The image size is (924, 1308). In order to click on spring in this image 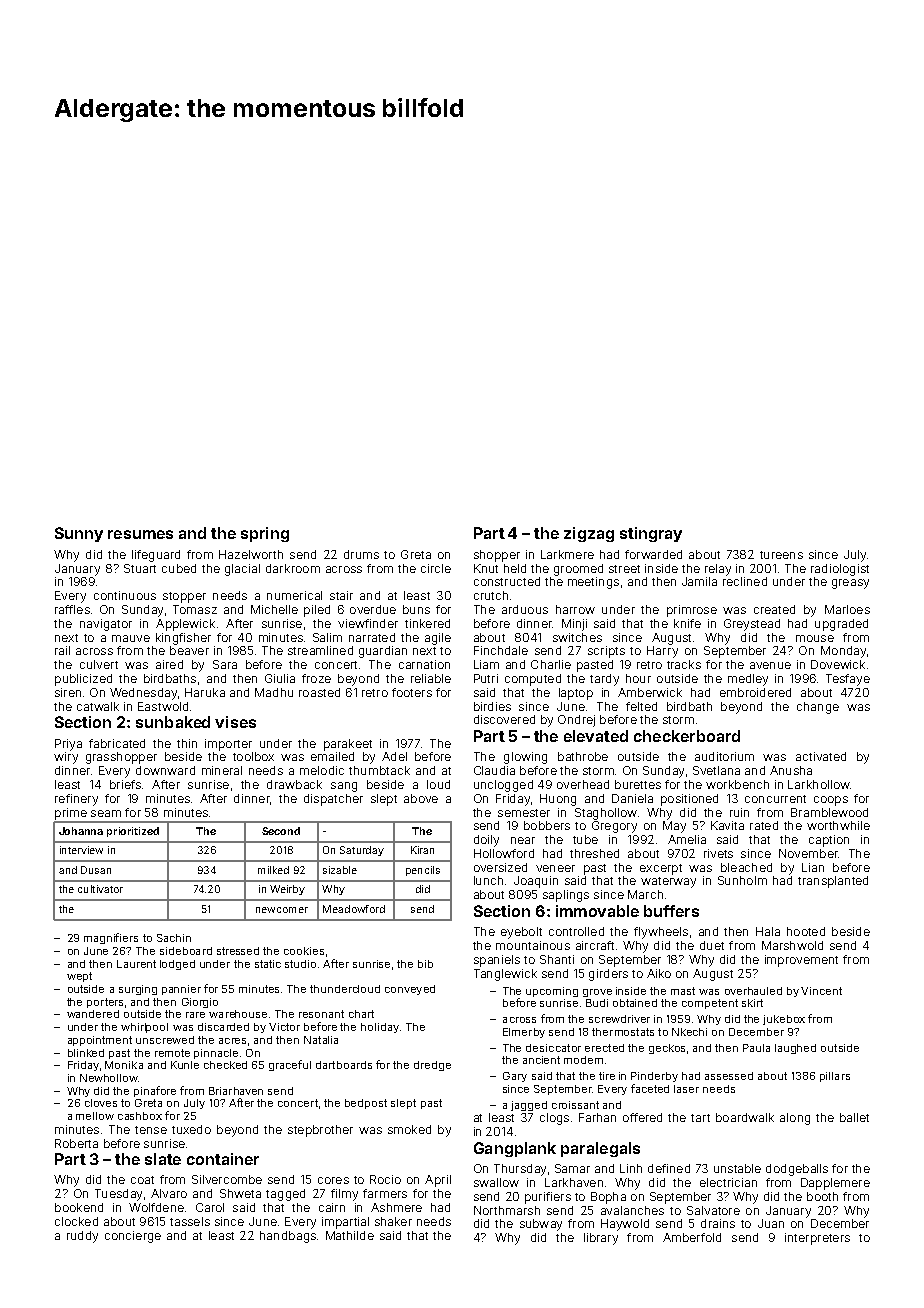, I will do `click(265, 534)`.
